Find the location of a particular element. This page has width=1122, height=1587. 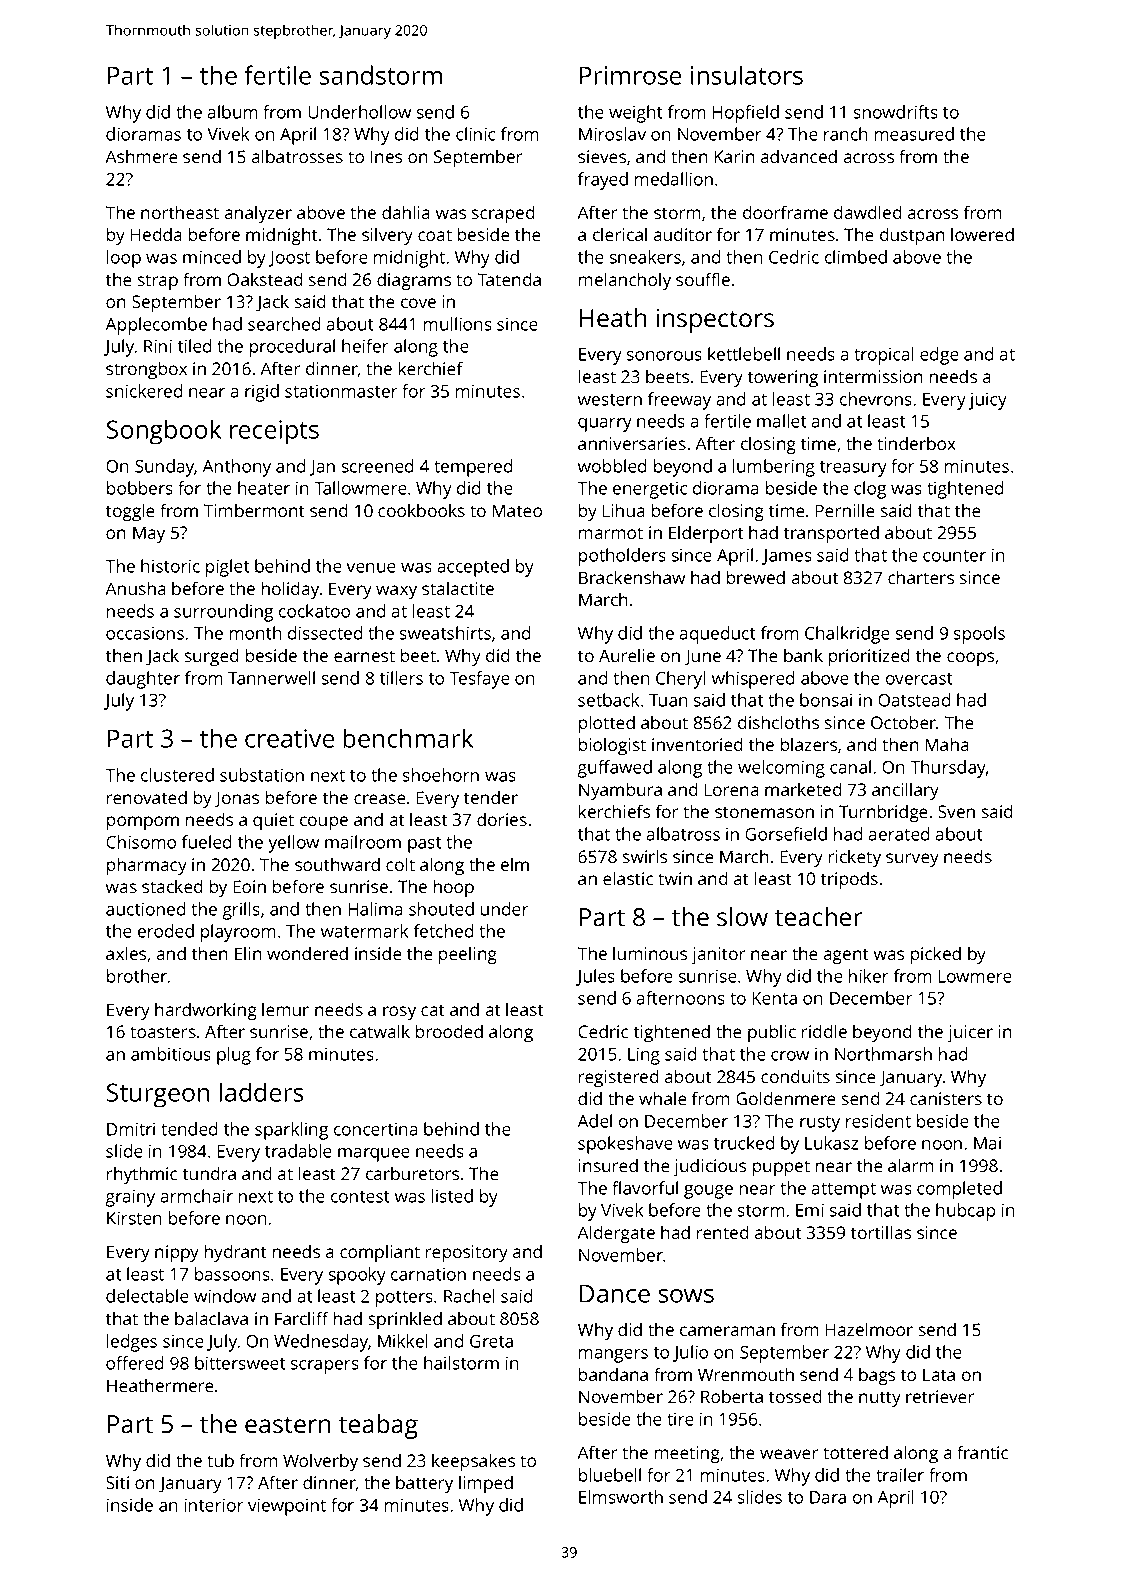

Sven is located at coordinates (956, 811).
